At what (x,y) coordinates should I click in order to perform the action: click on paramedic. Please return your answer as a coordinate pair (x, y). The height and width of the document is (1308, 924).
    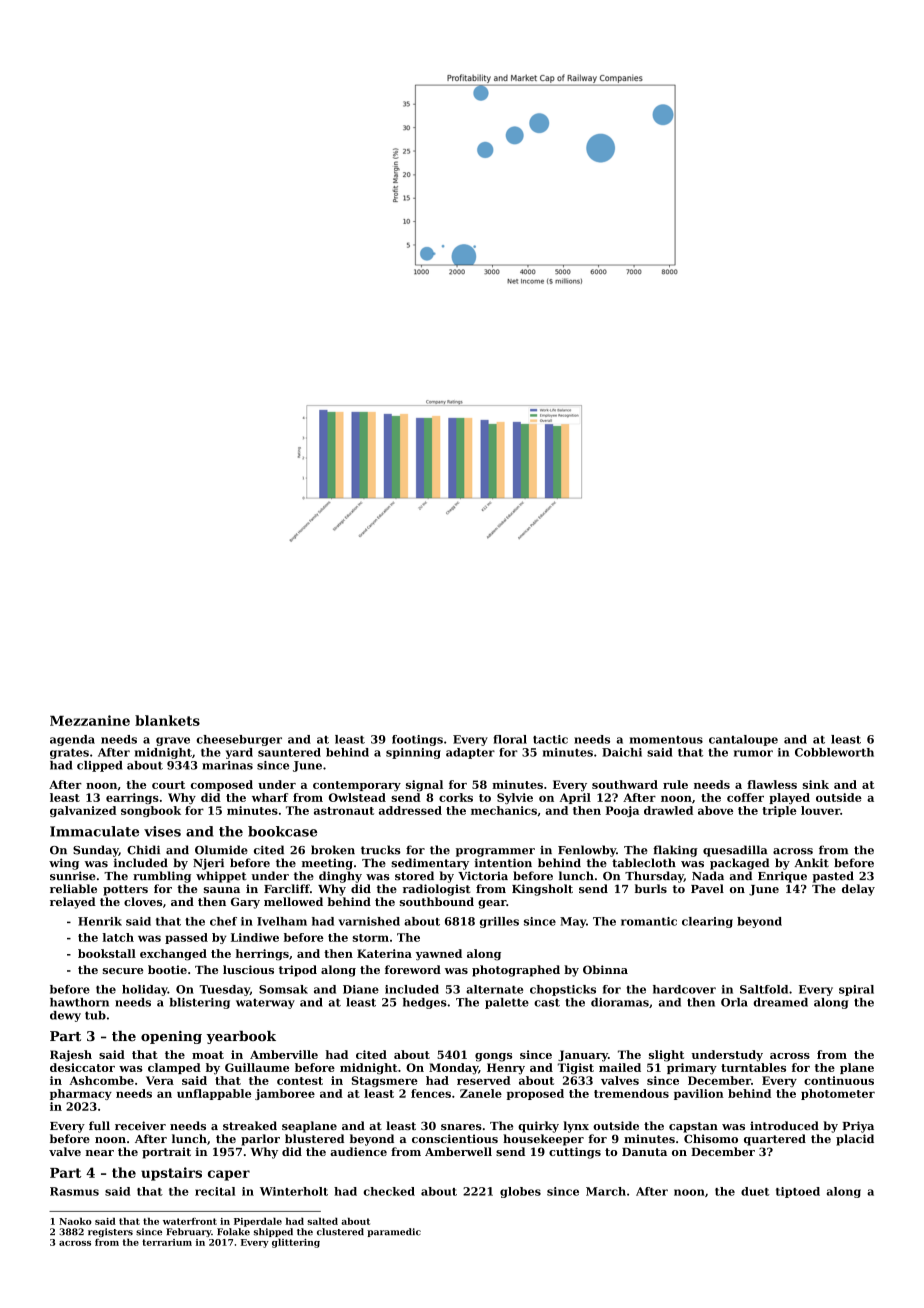
    Looking at the image, I should click on (394, 1232).
